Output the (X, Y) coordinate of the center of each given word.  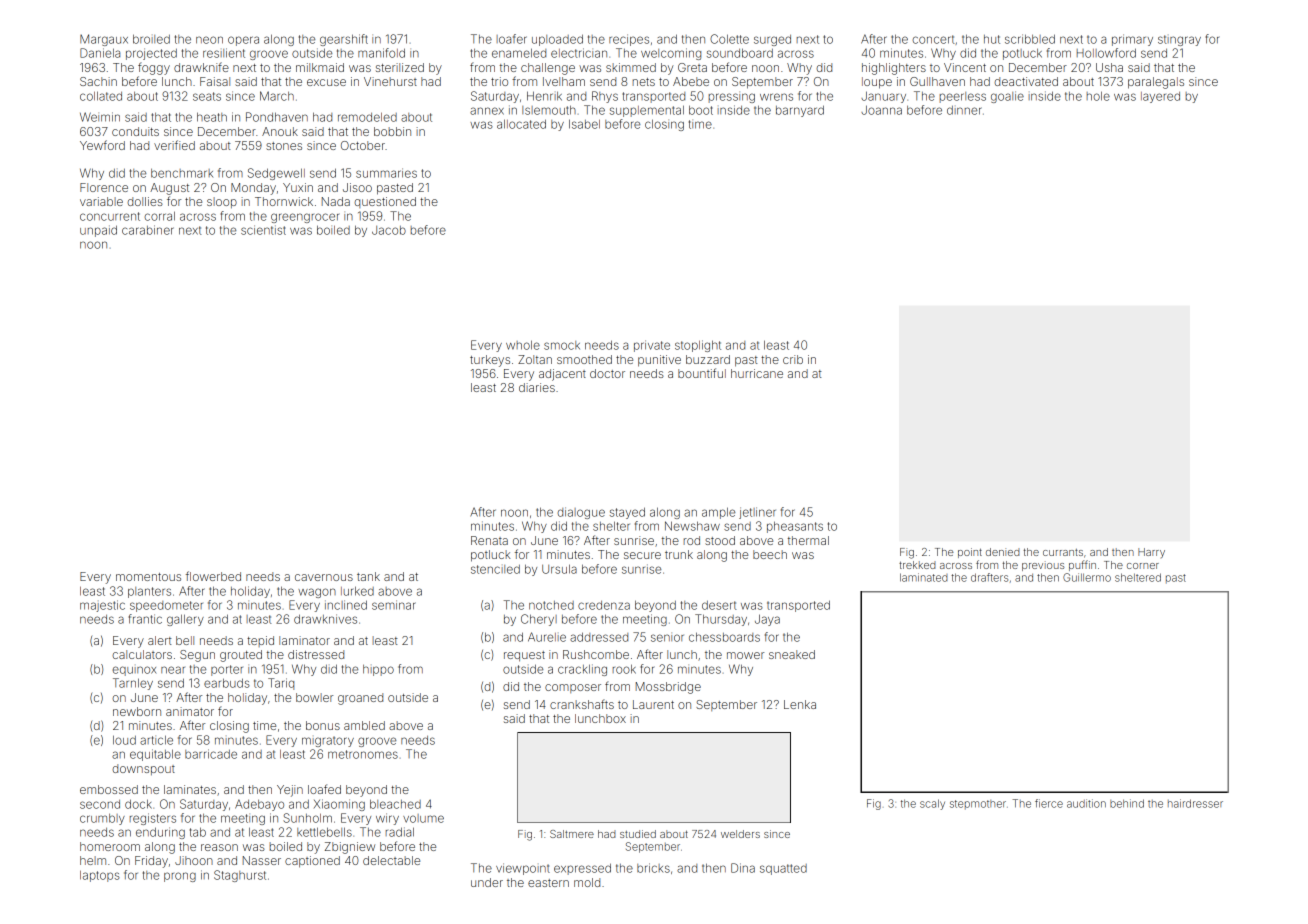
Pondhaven (277, 117)
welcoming (671, 54)
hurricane (757, 373)
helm (93, 860)
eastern (548, 883)
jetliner (757, 513)
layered (1160, 97)
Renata (489, 540)
